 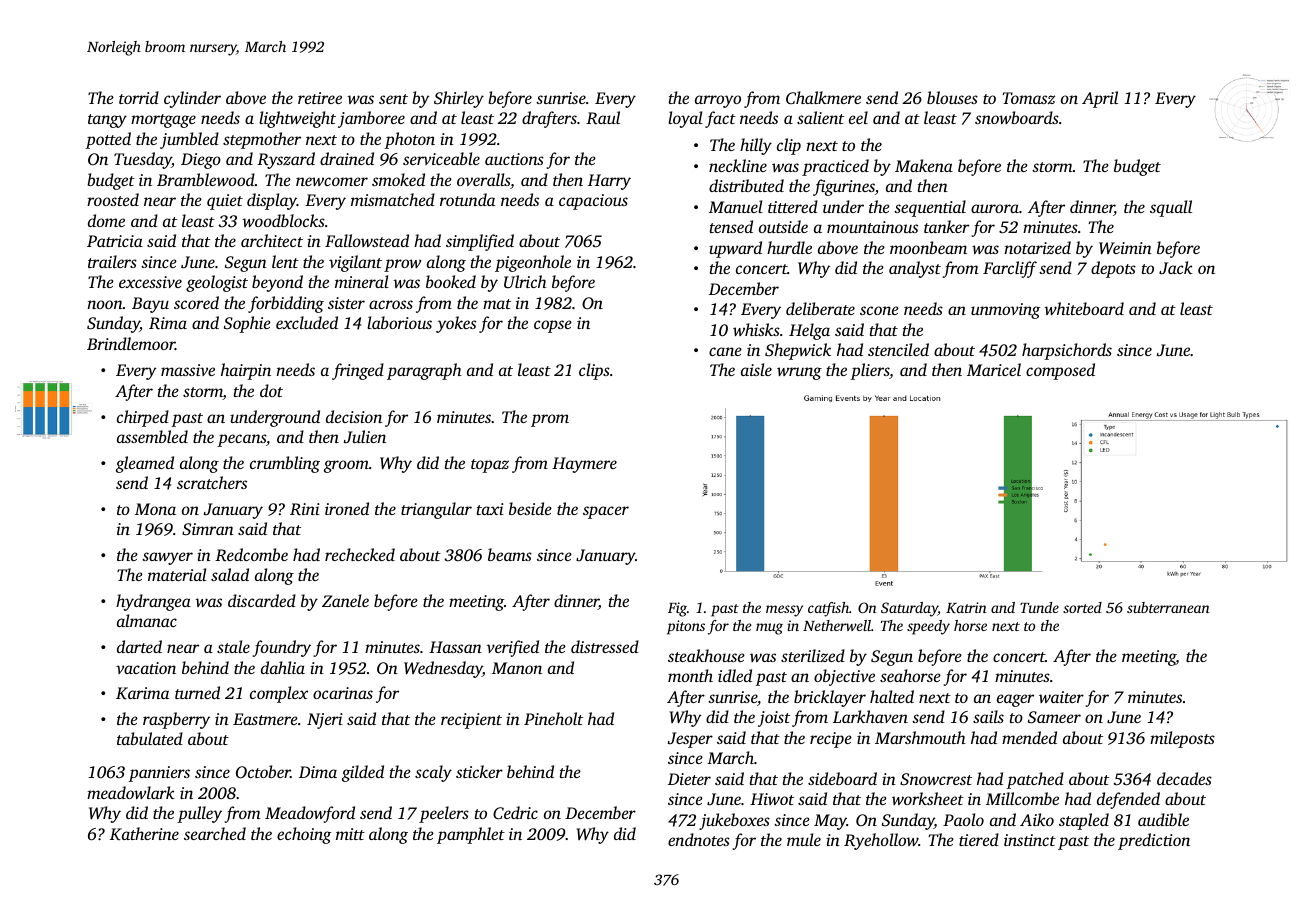 What do you see at coordinates (131, 792) in the document?
I see `meadowlark` at bounding box center [131, 792].
